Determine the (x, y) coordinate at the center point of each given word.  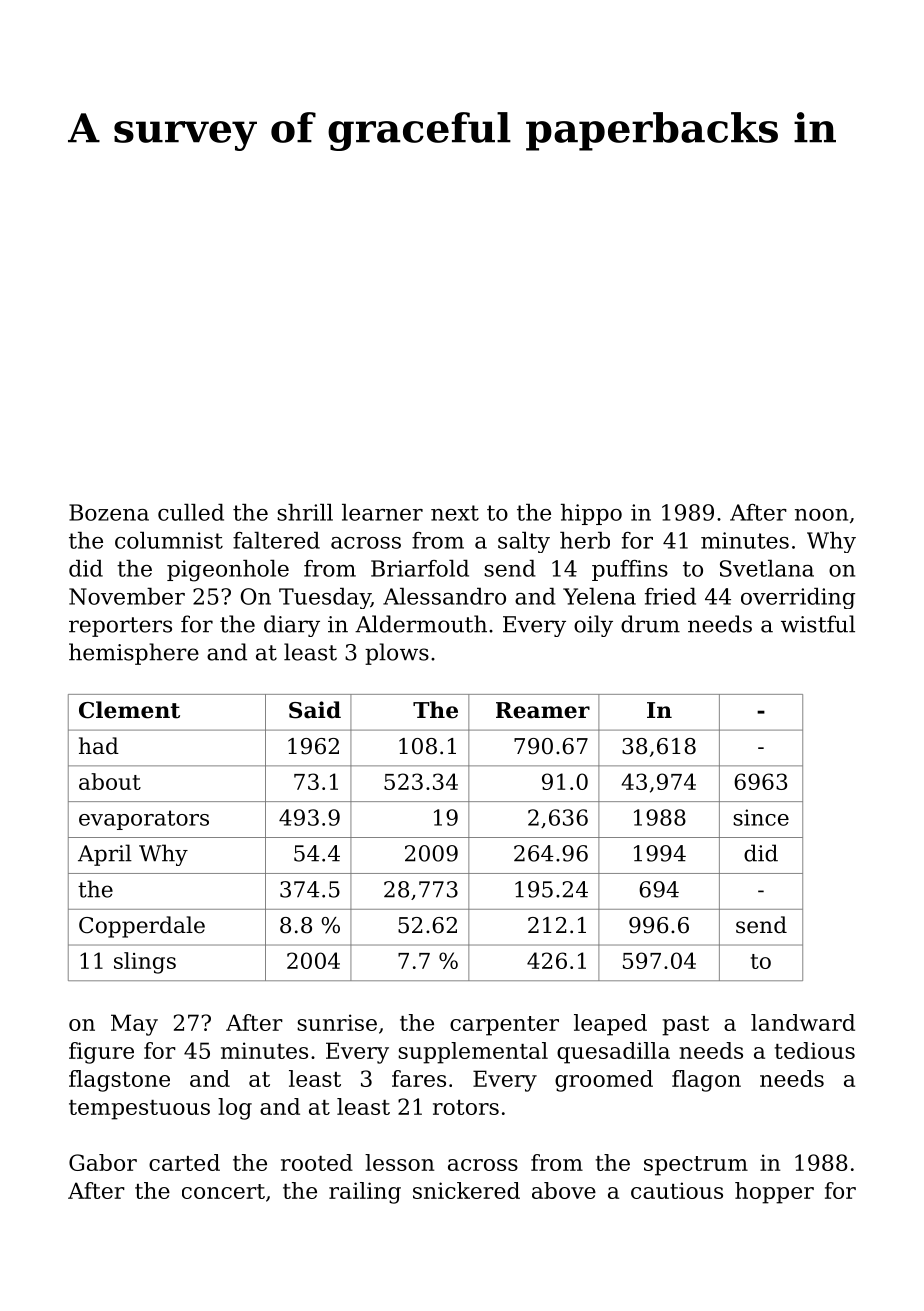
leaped (610, 1025)
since (761, 817)
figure (101, 1053)
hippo (591, 514)
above (564, 1190)
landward (803, 1022)
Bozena (109, 512)
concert (223, 1191)
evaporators (144, 820)
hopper (774, 1193)
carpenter (504, 1026)
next (455, 513)
